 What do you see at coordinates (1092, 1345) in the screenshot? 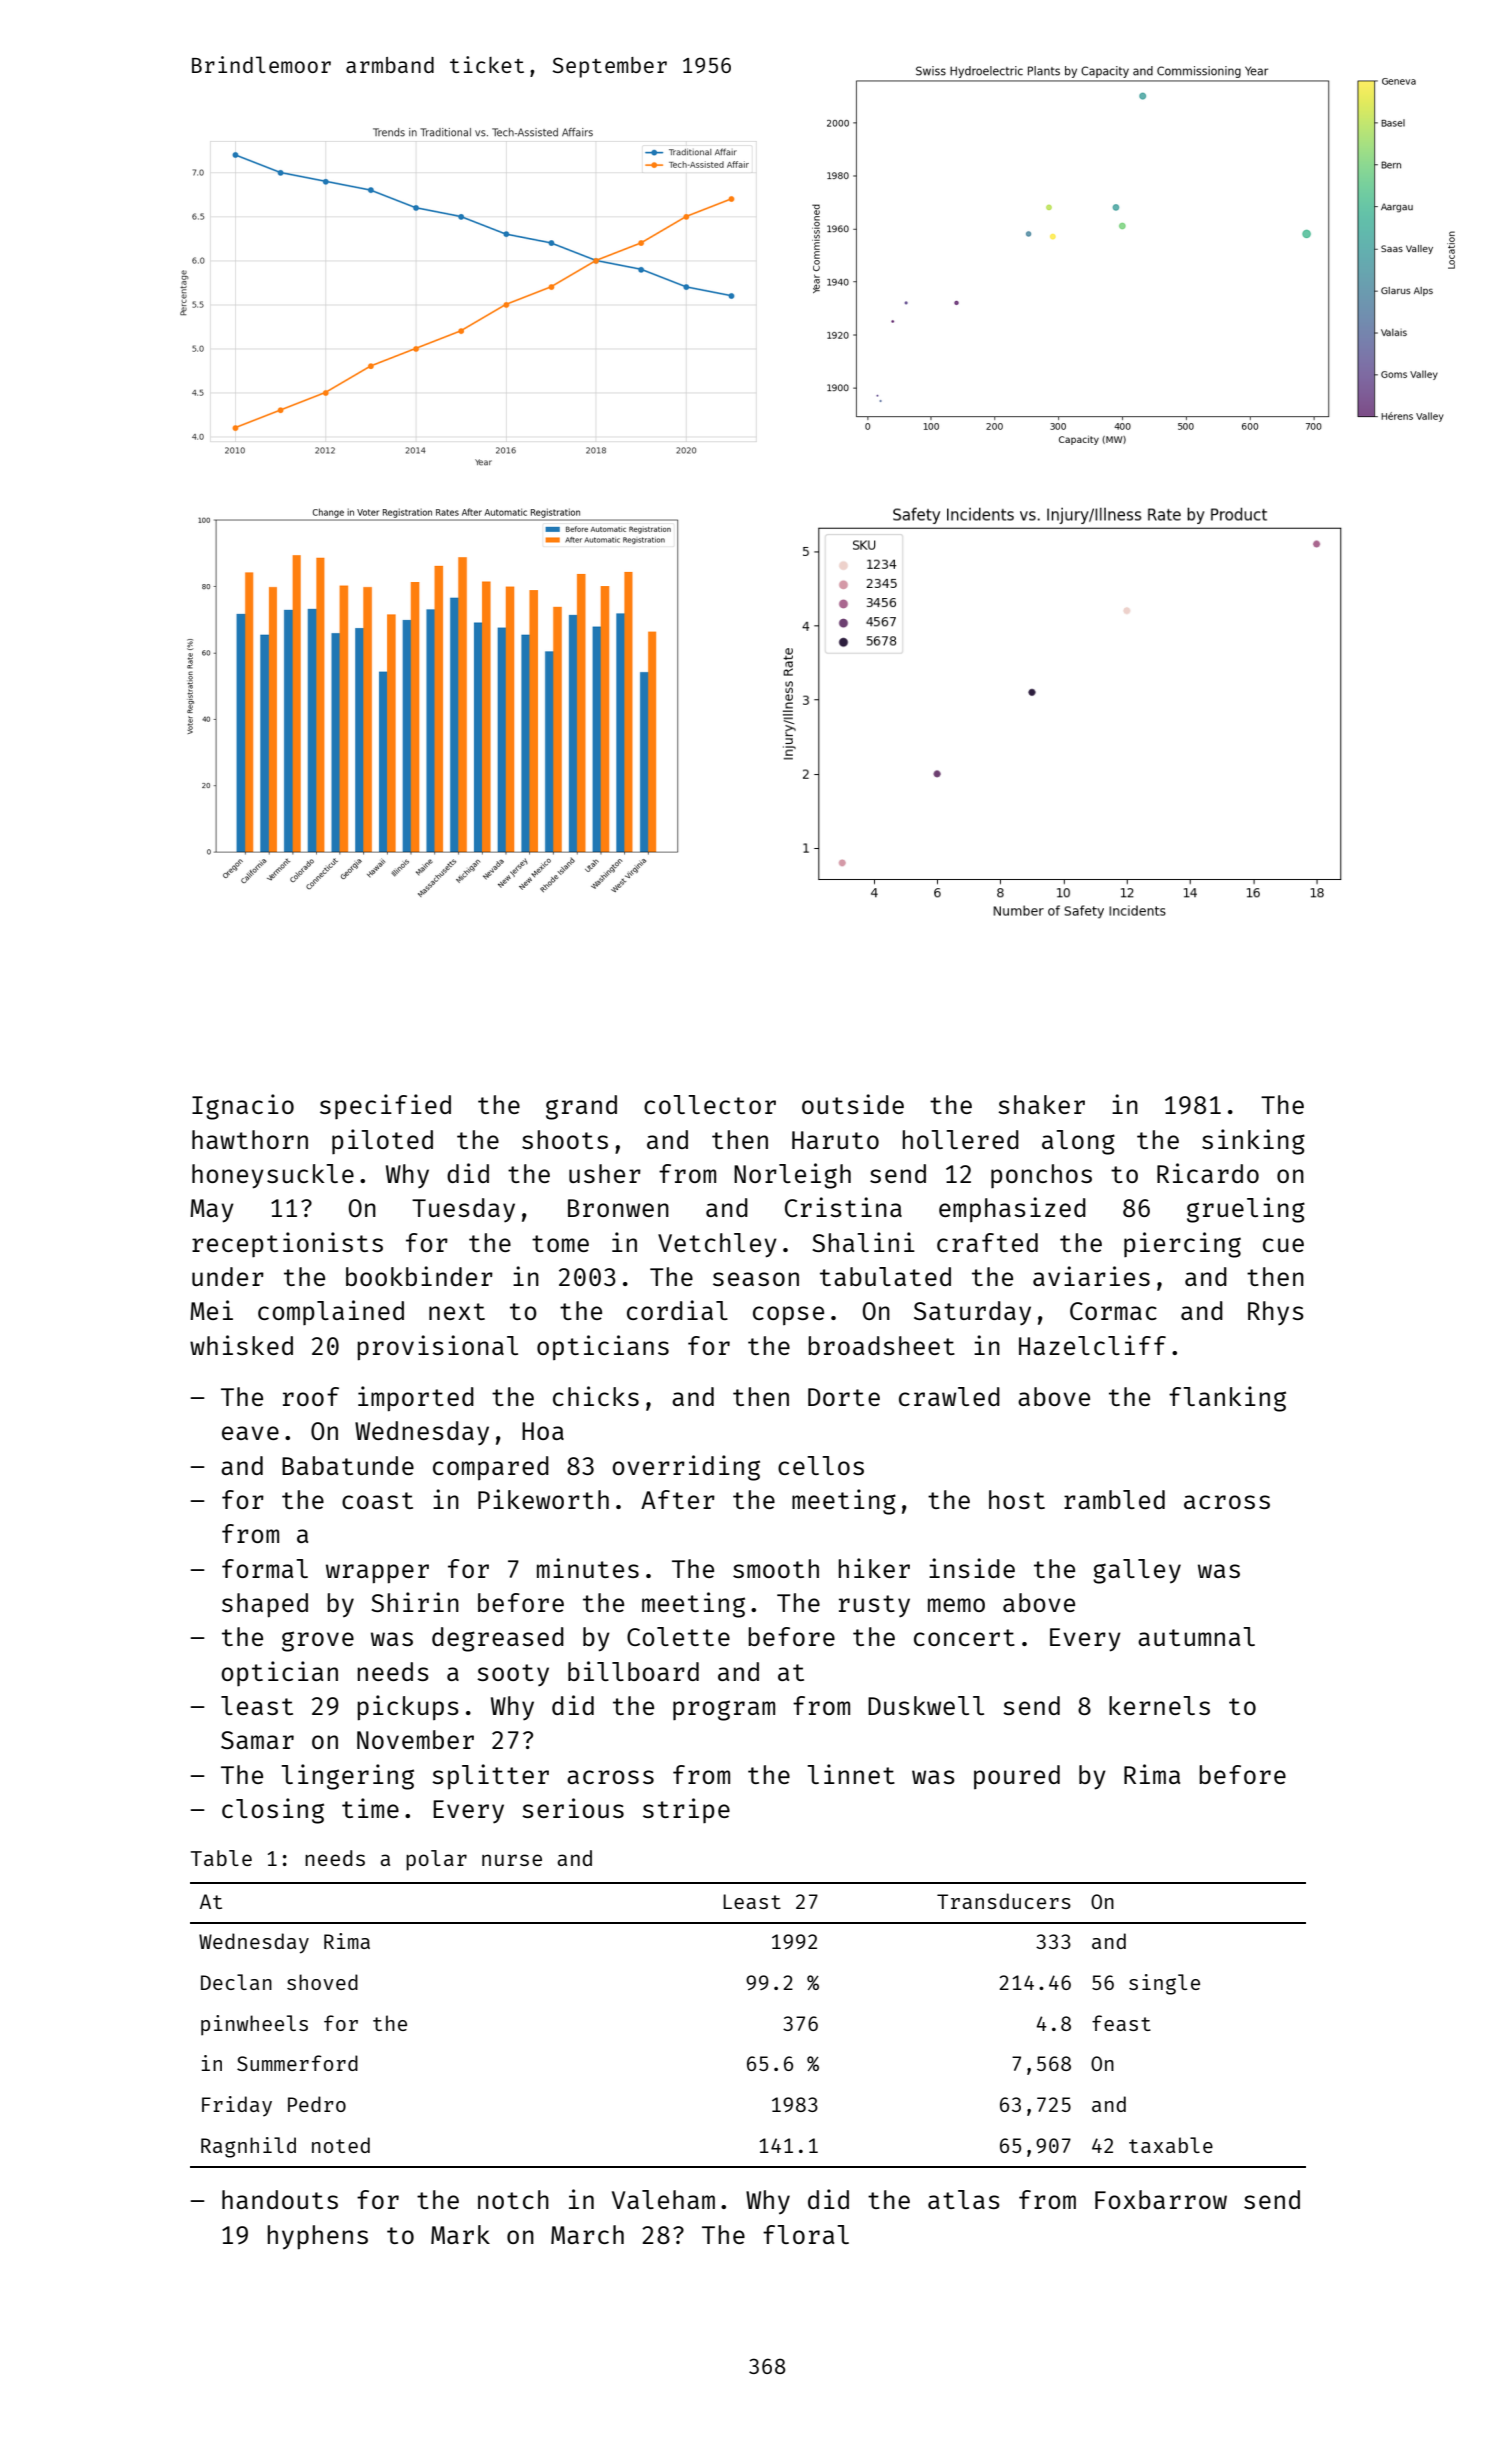
I see `Hazelcliff` at bounding box center [1092, 1345].
